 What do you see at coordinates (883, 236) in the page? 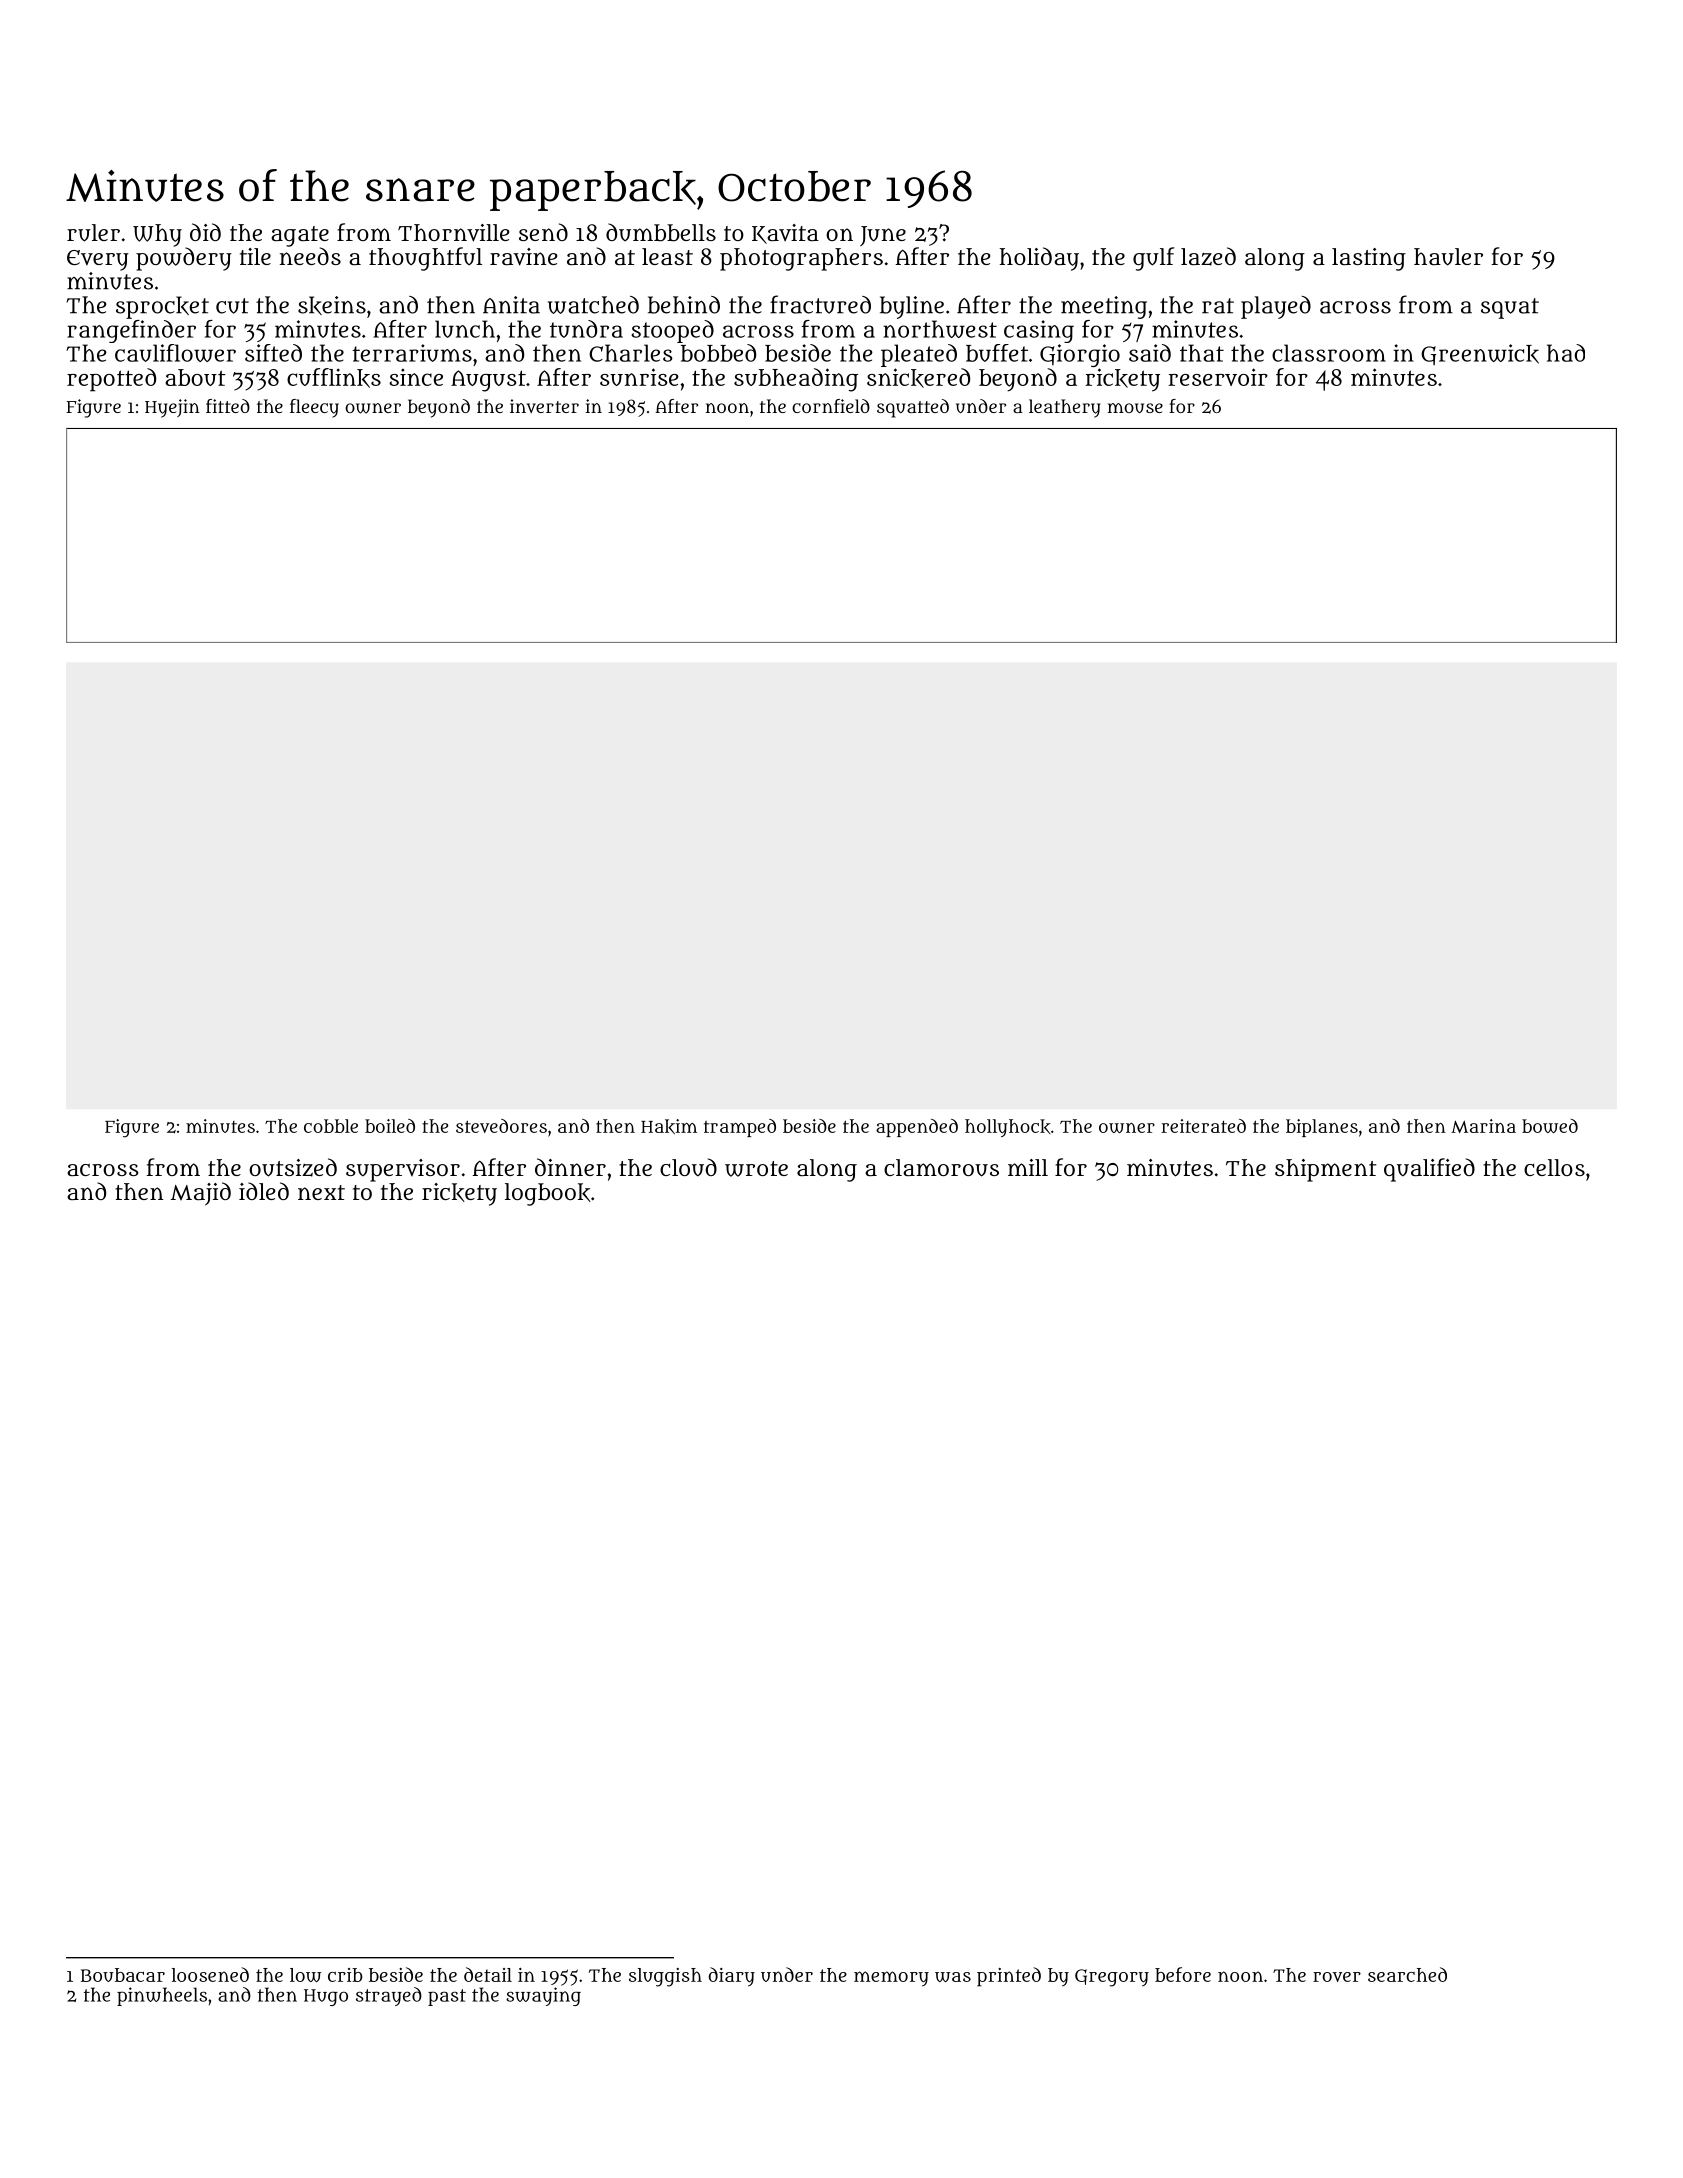
I see `June` at bounding box center [883, 236].
